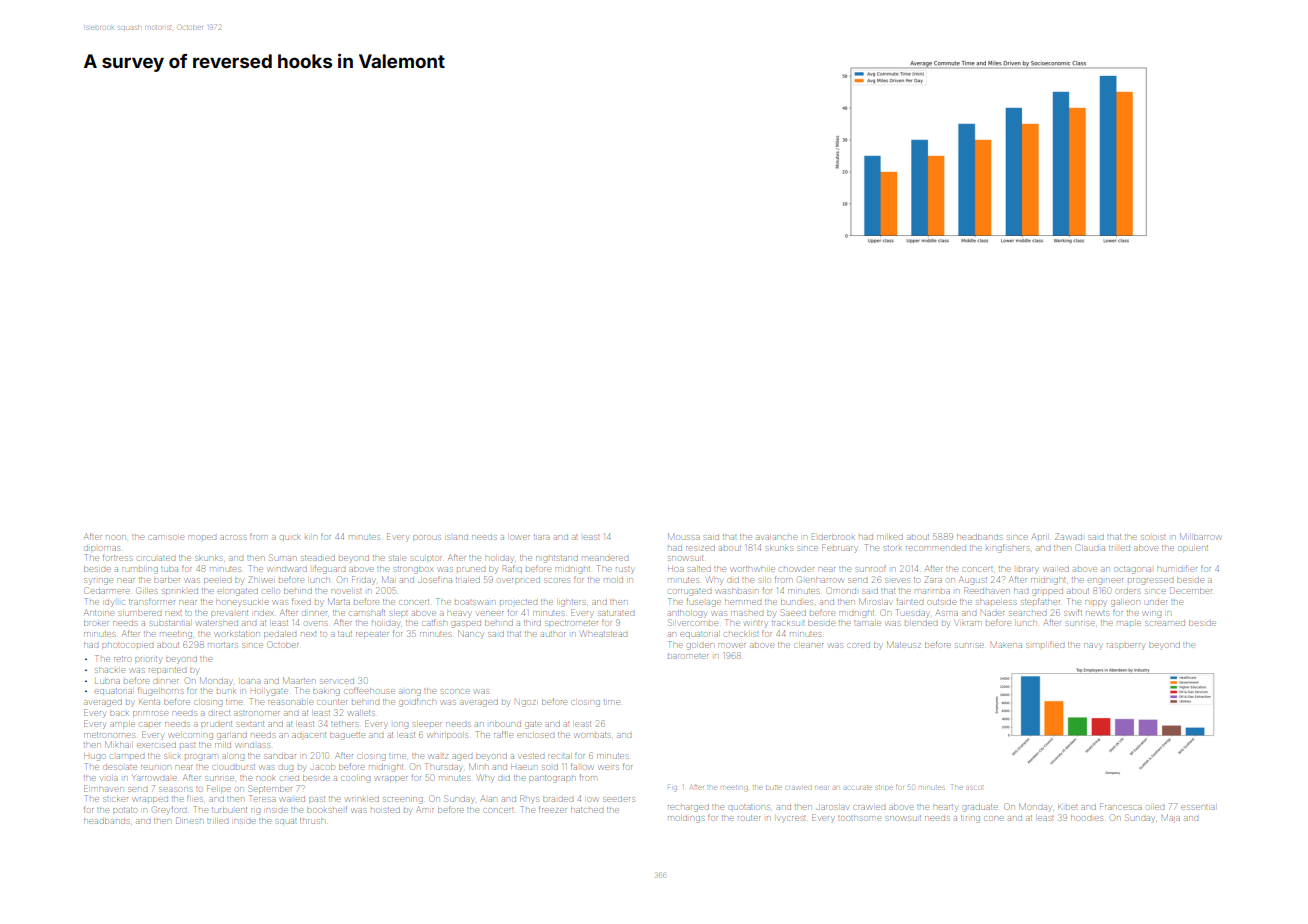  I want to click on hatched, so click(587, 810).
